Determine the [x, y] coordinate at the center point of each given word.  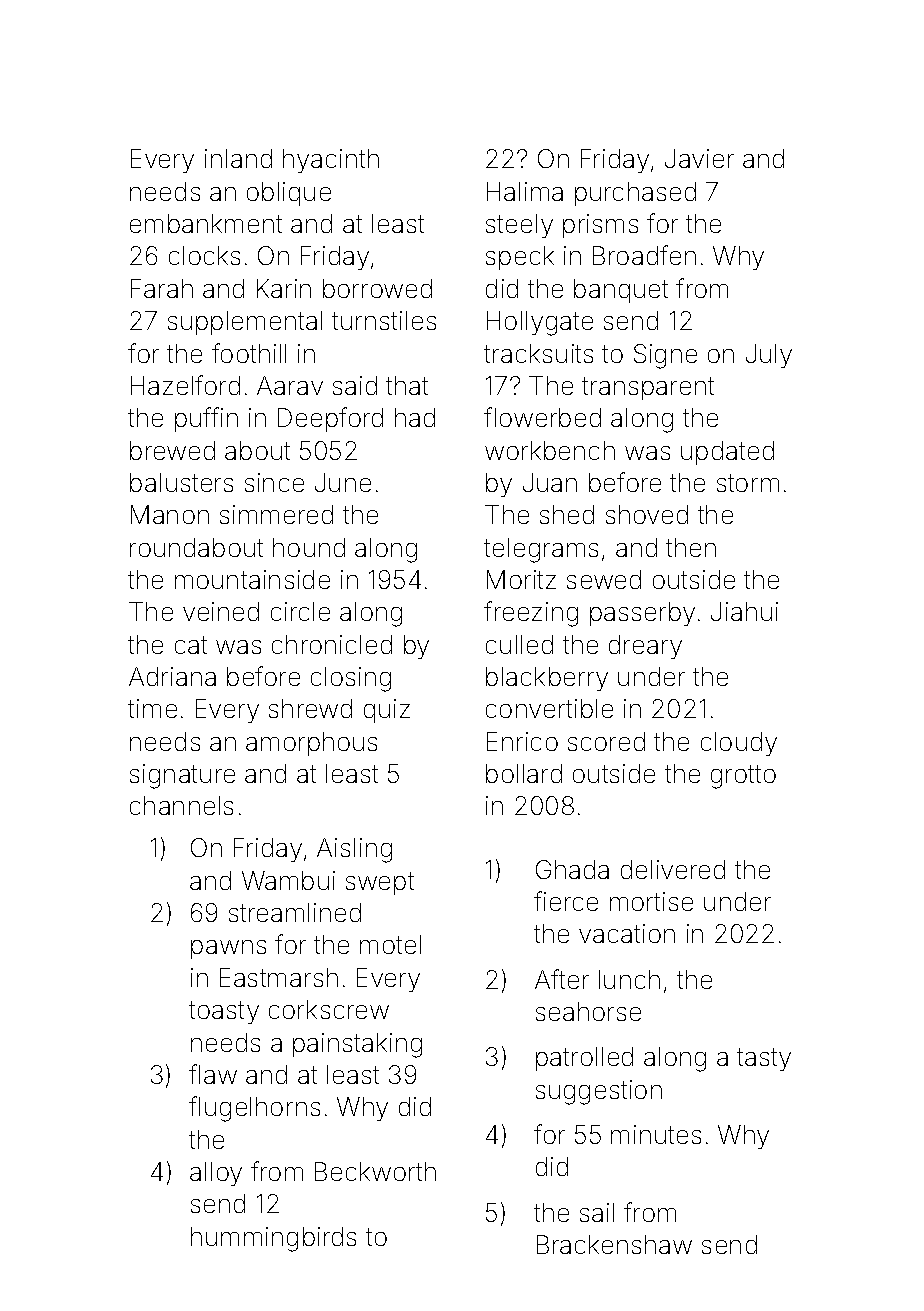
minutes [656, 1134]
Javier [699, 158]
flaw [213, 1074]
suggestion [599, 1092]
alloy [216, 1174]
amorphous [311, 744]
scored [606, 741]
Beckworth [375, 1171]
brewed [172, 450]
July [769, 356]
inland [238, 158]
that [407, 385]
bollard [524, 773]
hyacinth [331, 161]
